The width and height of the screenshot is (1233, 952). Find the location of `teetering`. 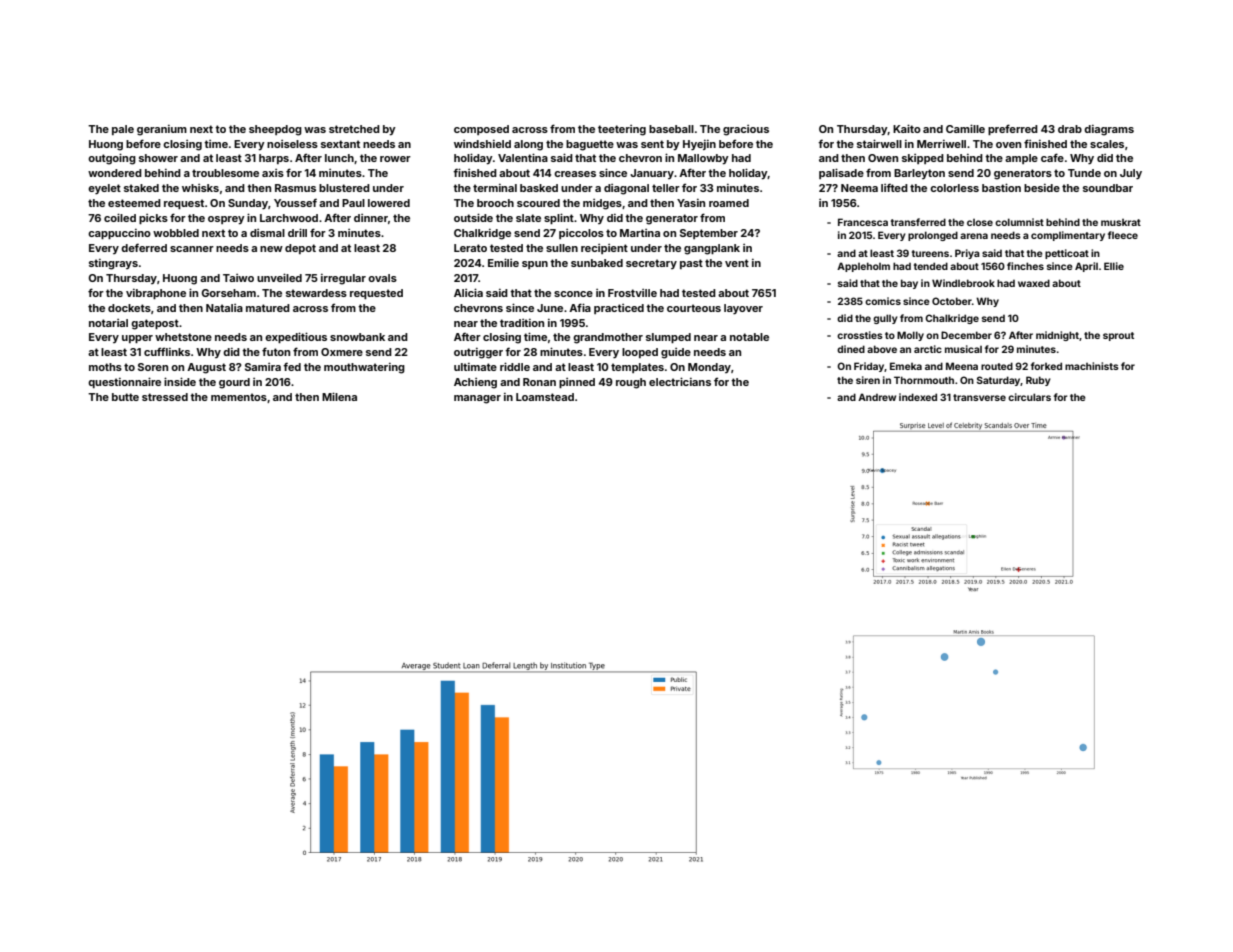

teetering is located at coordinates (622, 130).
